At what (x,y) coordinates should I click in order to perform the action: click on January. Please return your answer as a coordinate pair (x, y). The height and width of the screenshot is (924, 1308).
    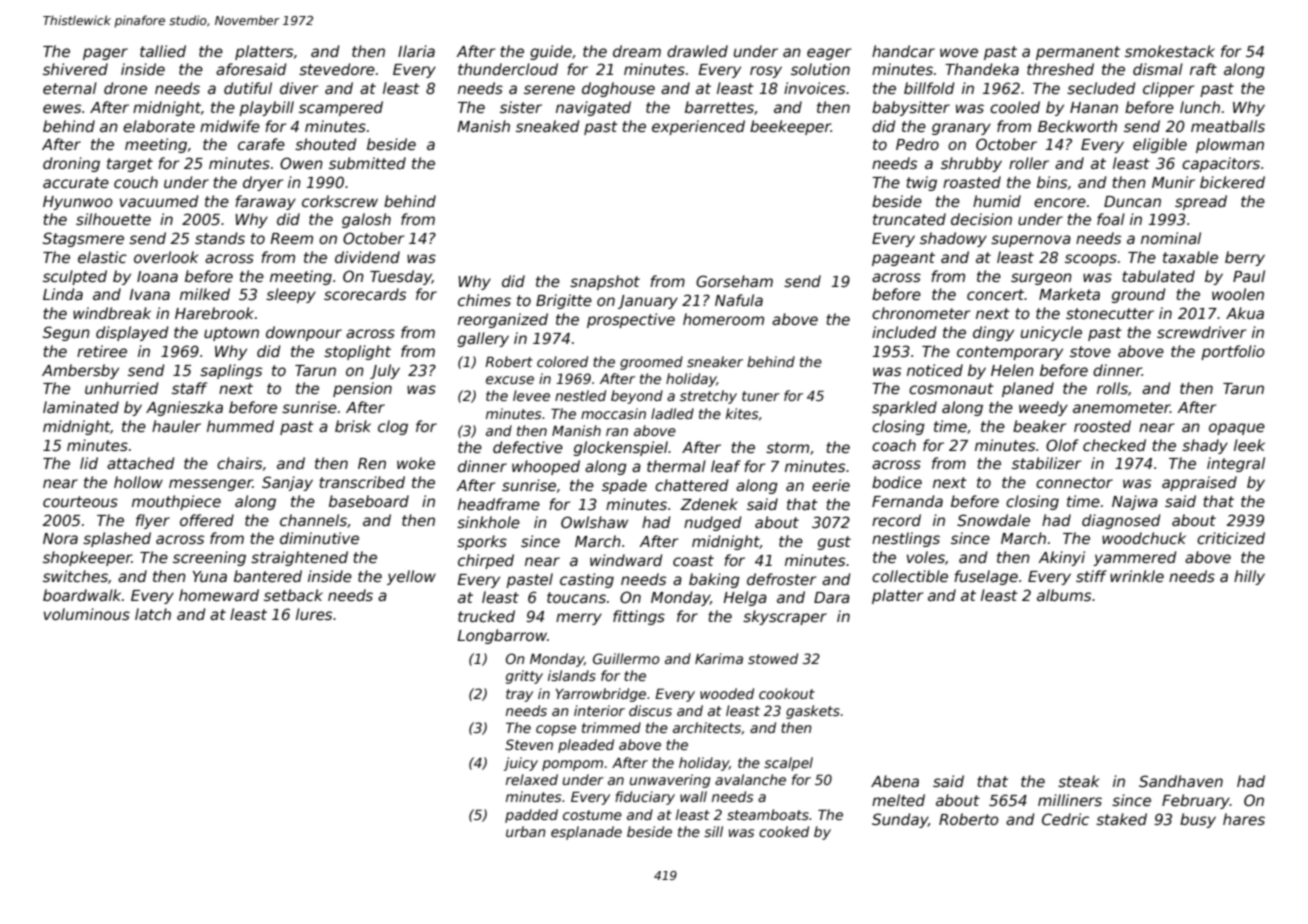
    Looking at the image, I should click on (648, 302).
